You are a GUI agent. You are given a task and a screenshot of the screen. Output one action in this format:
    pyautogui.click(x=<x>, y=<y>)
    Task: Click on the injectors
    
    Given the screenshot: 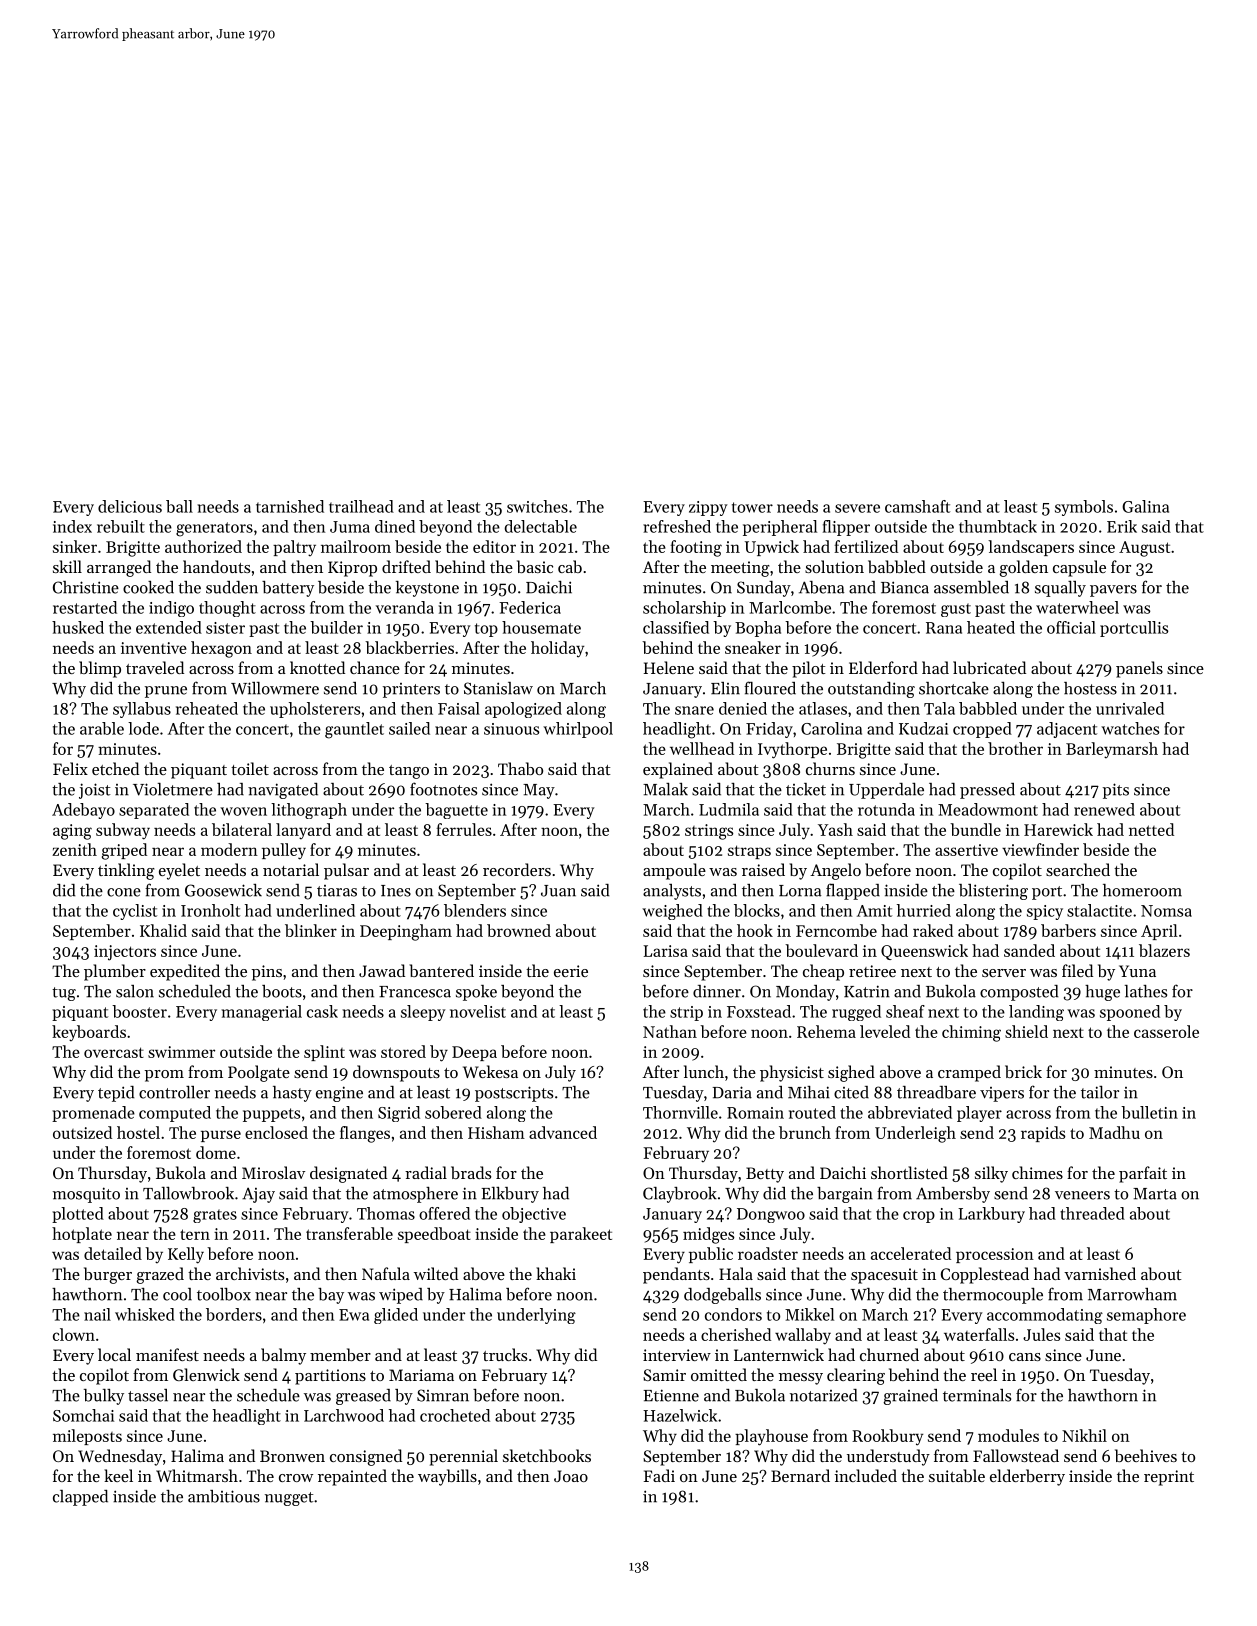 What is the action you would take?
    pyautogui.click(x=125, y=953)
